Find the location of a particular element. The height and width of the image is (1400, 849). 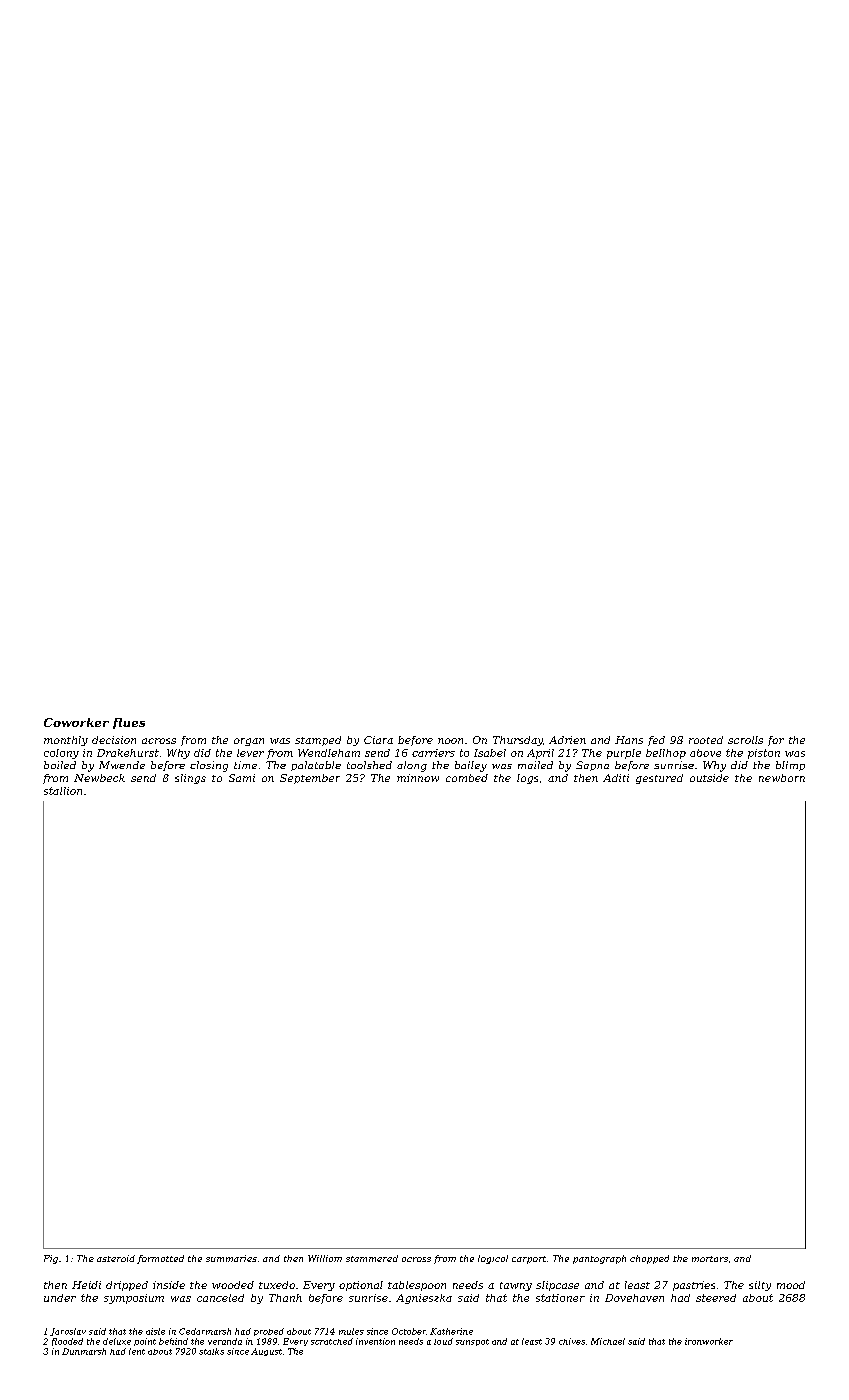

rooted is located at coordinates (706, 740).
